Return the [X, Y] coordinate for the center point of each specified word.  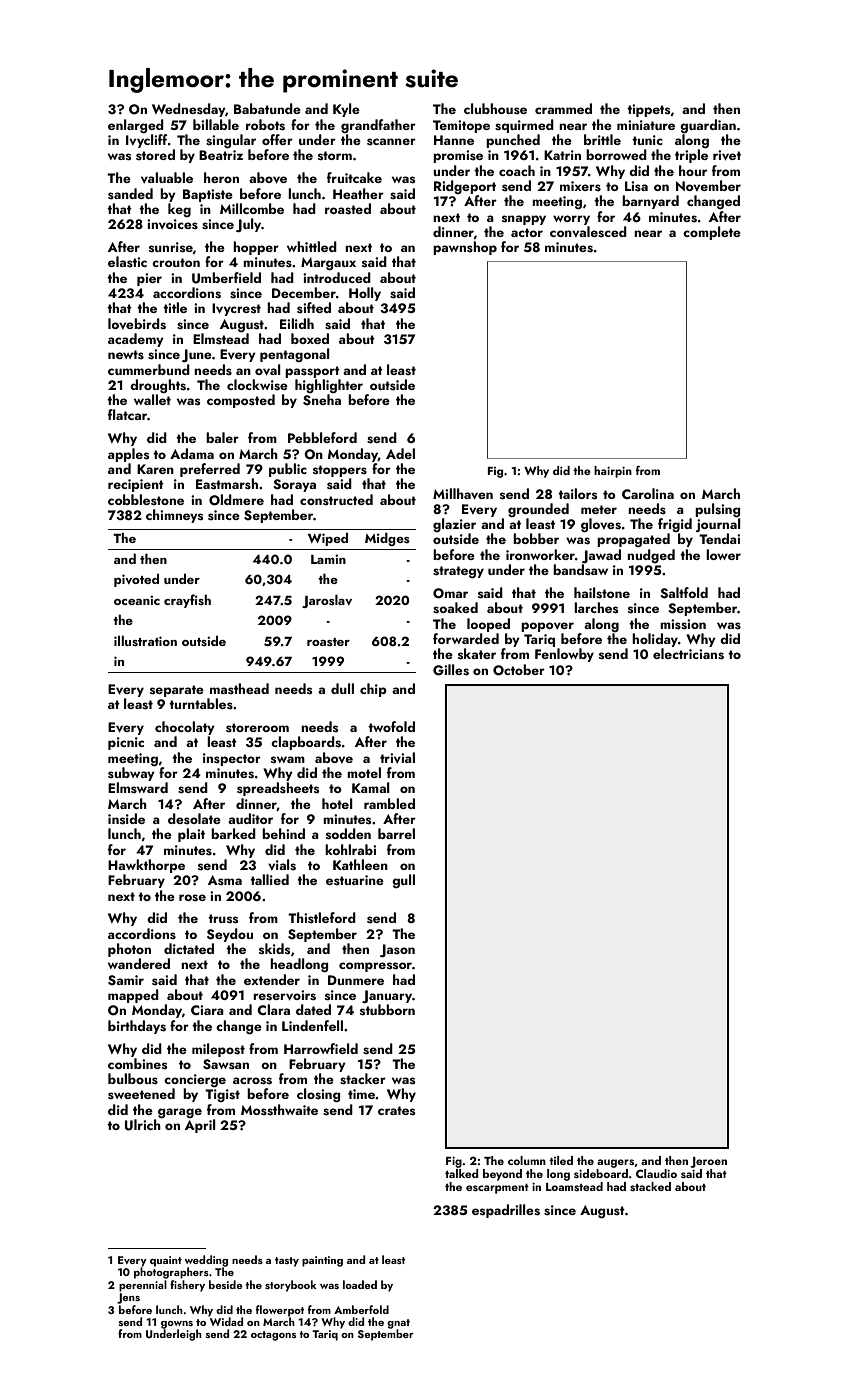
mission [683, 624]
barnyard [650, 202]
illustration [145, 640]
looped [488, 625]
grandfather [378, 126]
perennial [143, 1286]
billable [216, 124]
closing [318, 1095]
